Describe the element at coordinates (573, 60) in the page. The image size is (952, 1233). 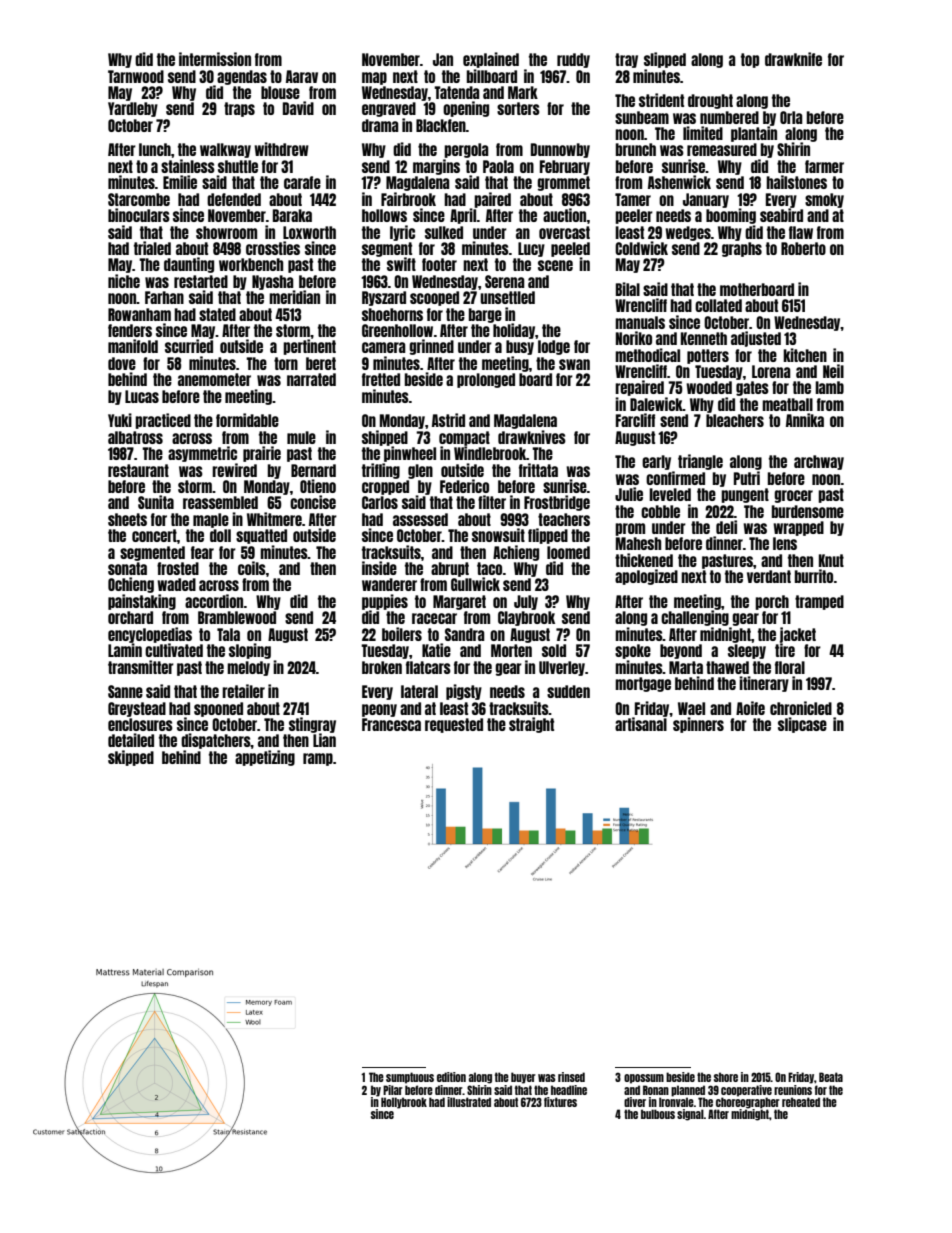
I see `ruddy` at that location.
